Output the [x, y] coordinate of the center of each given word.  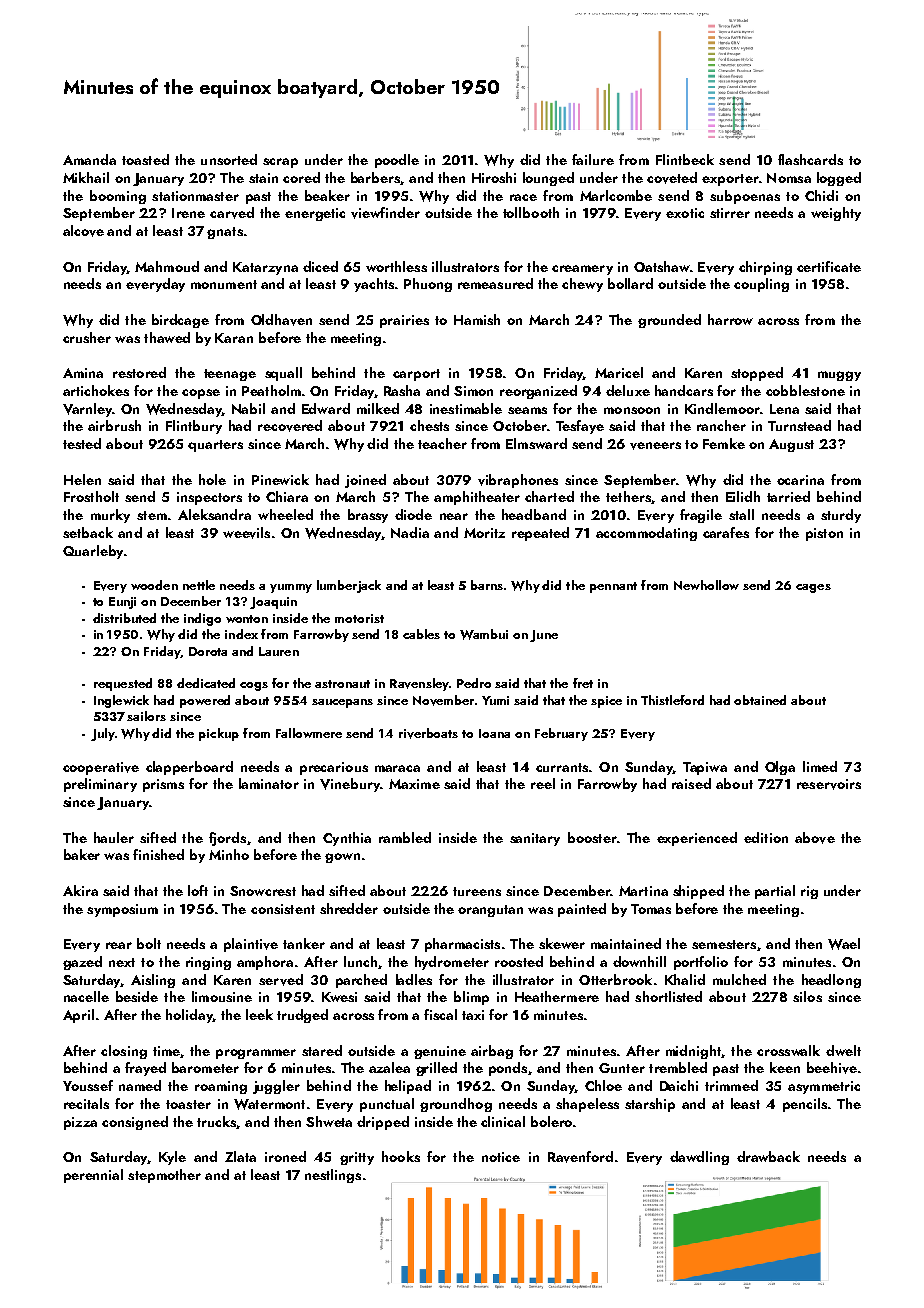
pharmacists [462, 945]
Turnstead [799, 425]
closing [124, 1052]
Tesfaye [580, 427]
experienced [697, 839]
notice [501, 1157]
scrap [280, 163]
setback [88, 532]
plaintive [251, 945]
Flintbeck [685, 159]
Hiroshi [494, 177]
